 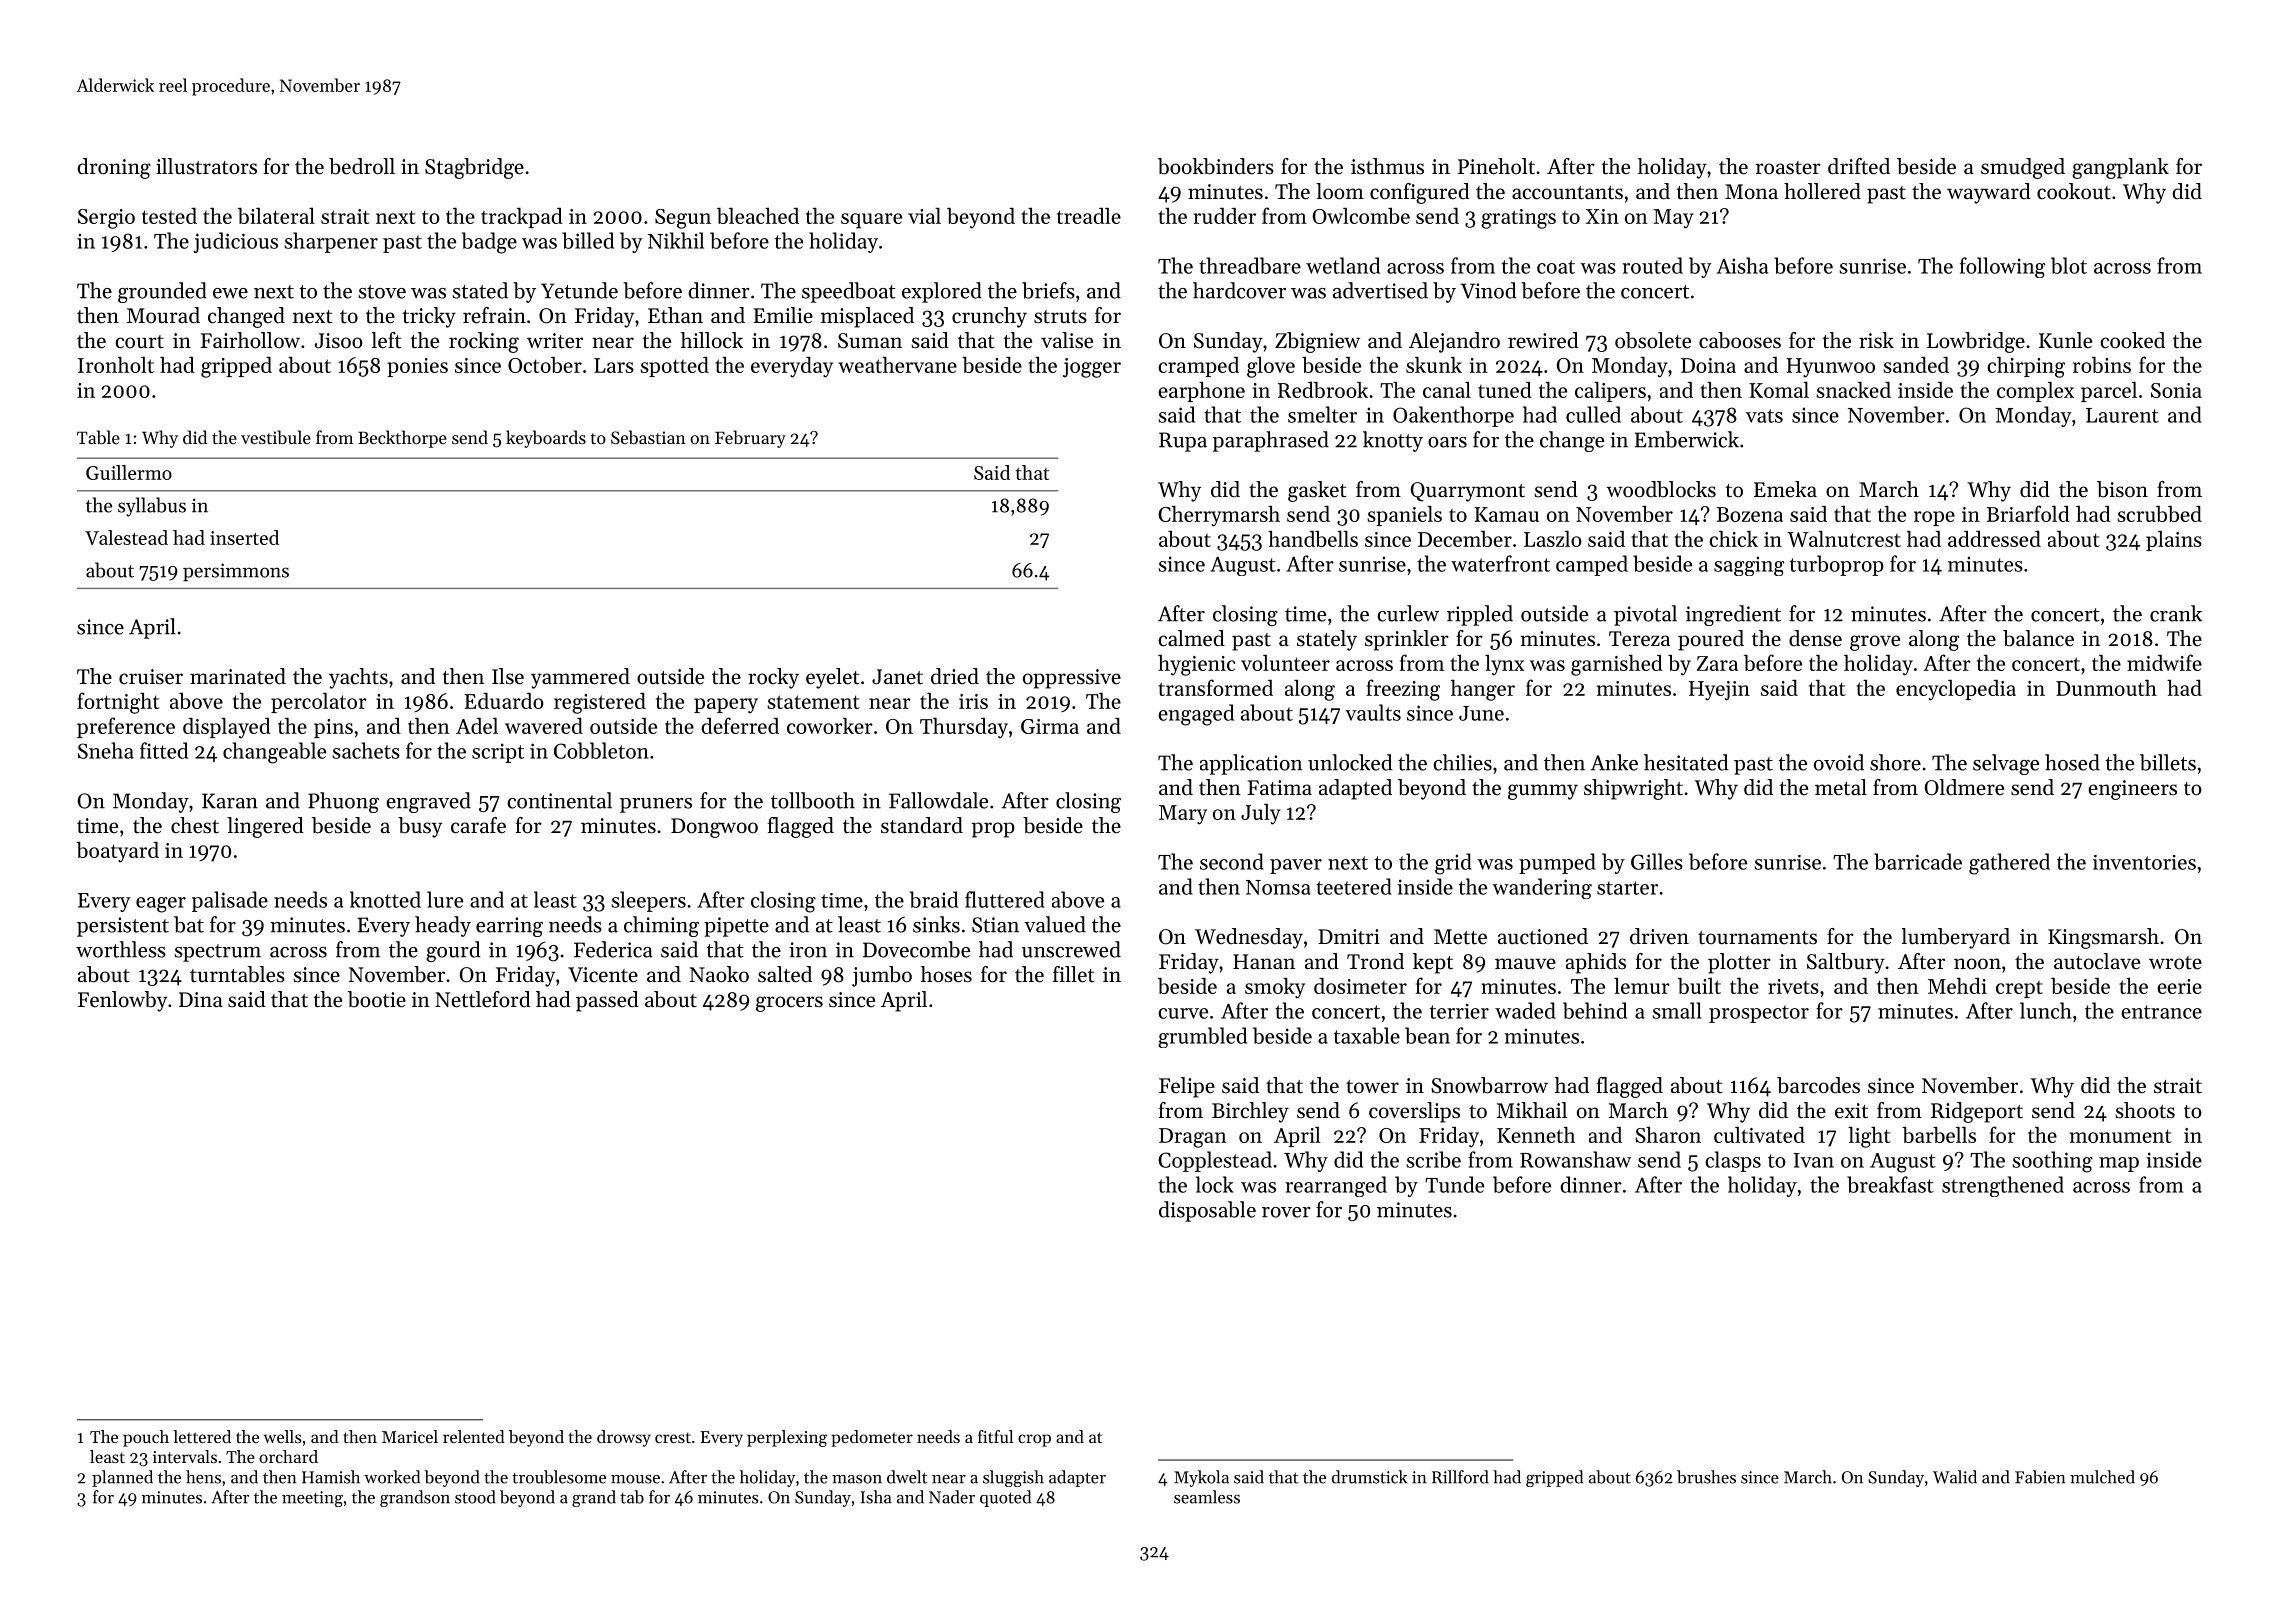 I want to click on bilateral, so click(x=276, y=216).
